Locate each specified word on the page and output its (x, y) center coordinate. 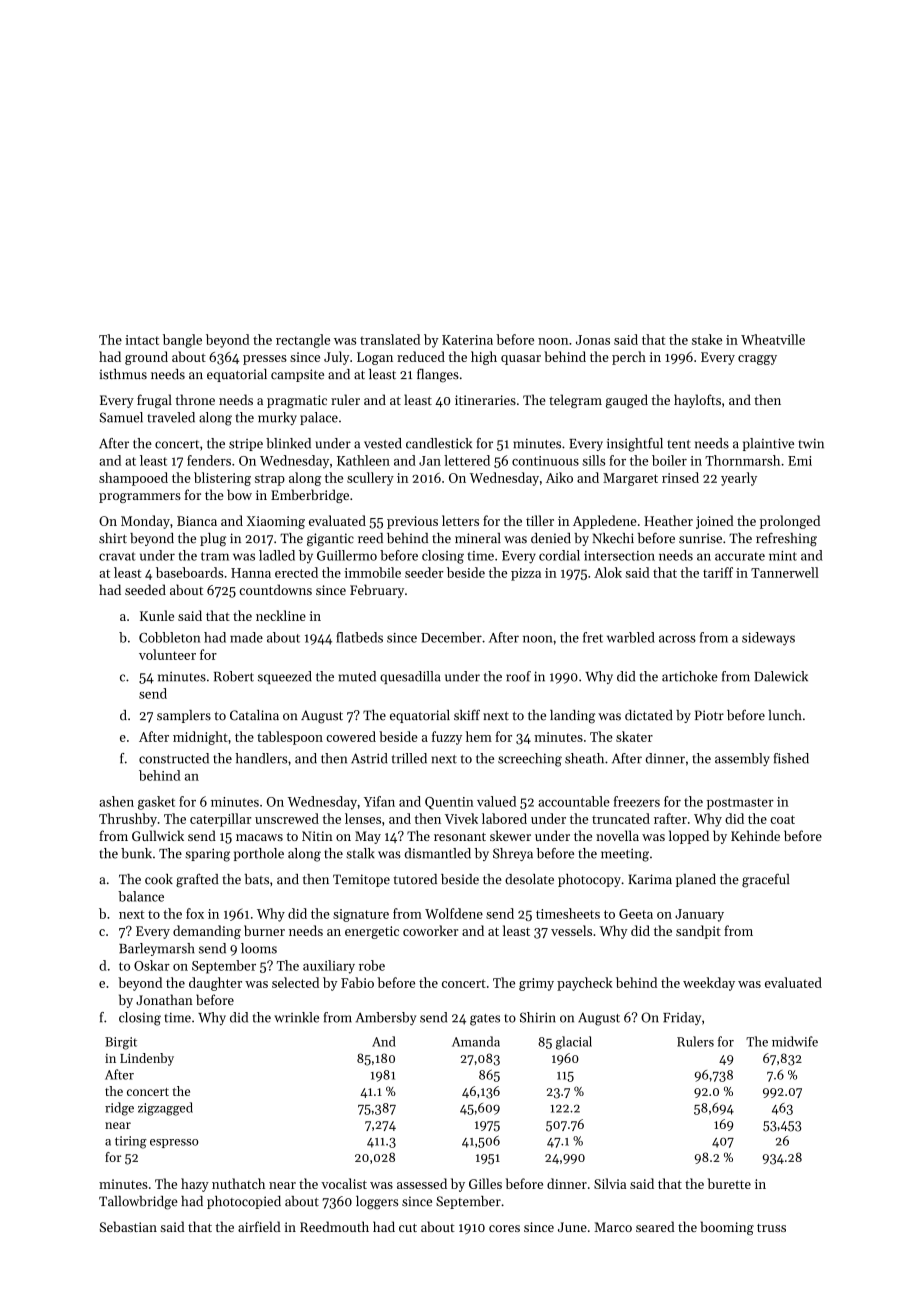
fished (791, 758)
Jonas (593, 340)
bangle (182, 341)
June (572, 1227)
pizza (526, 574)
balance (141, 896)
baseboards (189, 572)
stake (707, 339)
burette (729, 1183)
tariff (718, 572)
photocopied (244, 1202)
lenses (363, 818)
